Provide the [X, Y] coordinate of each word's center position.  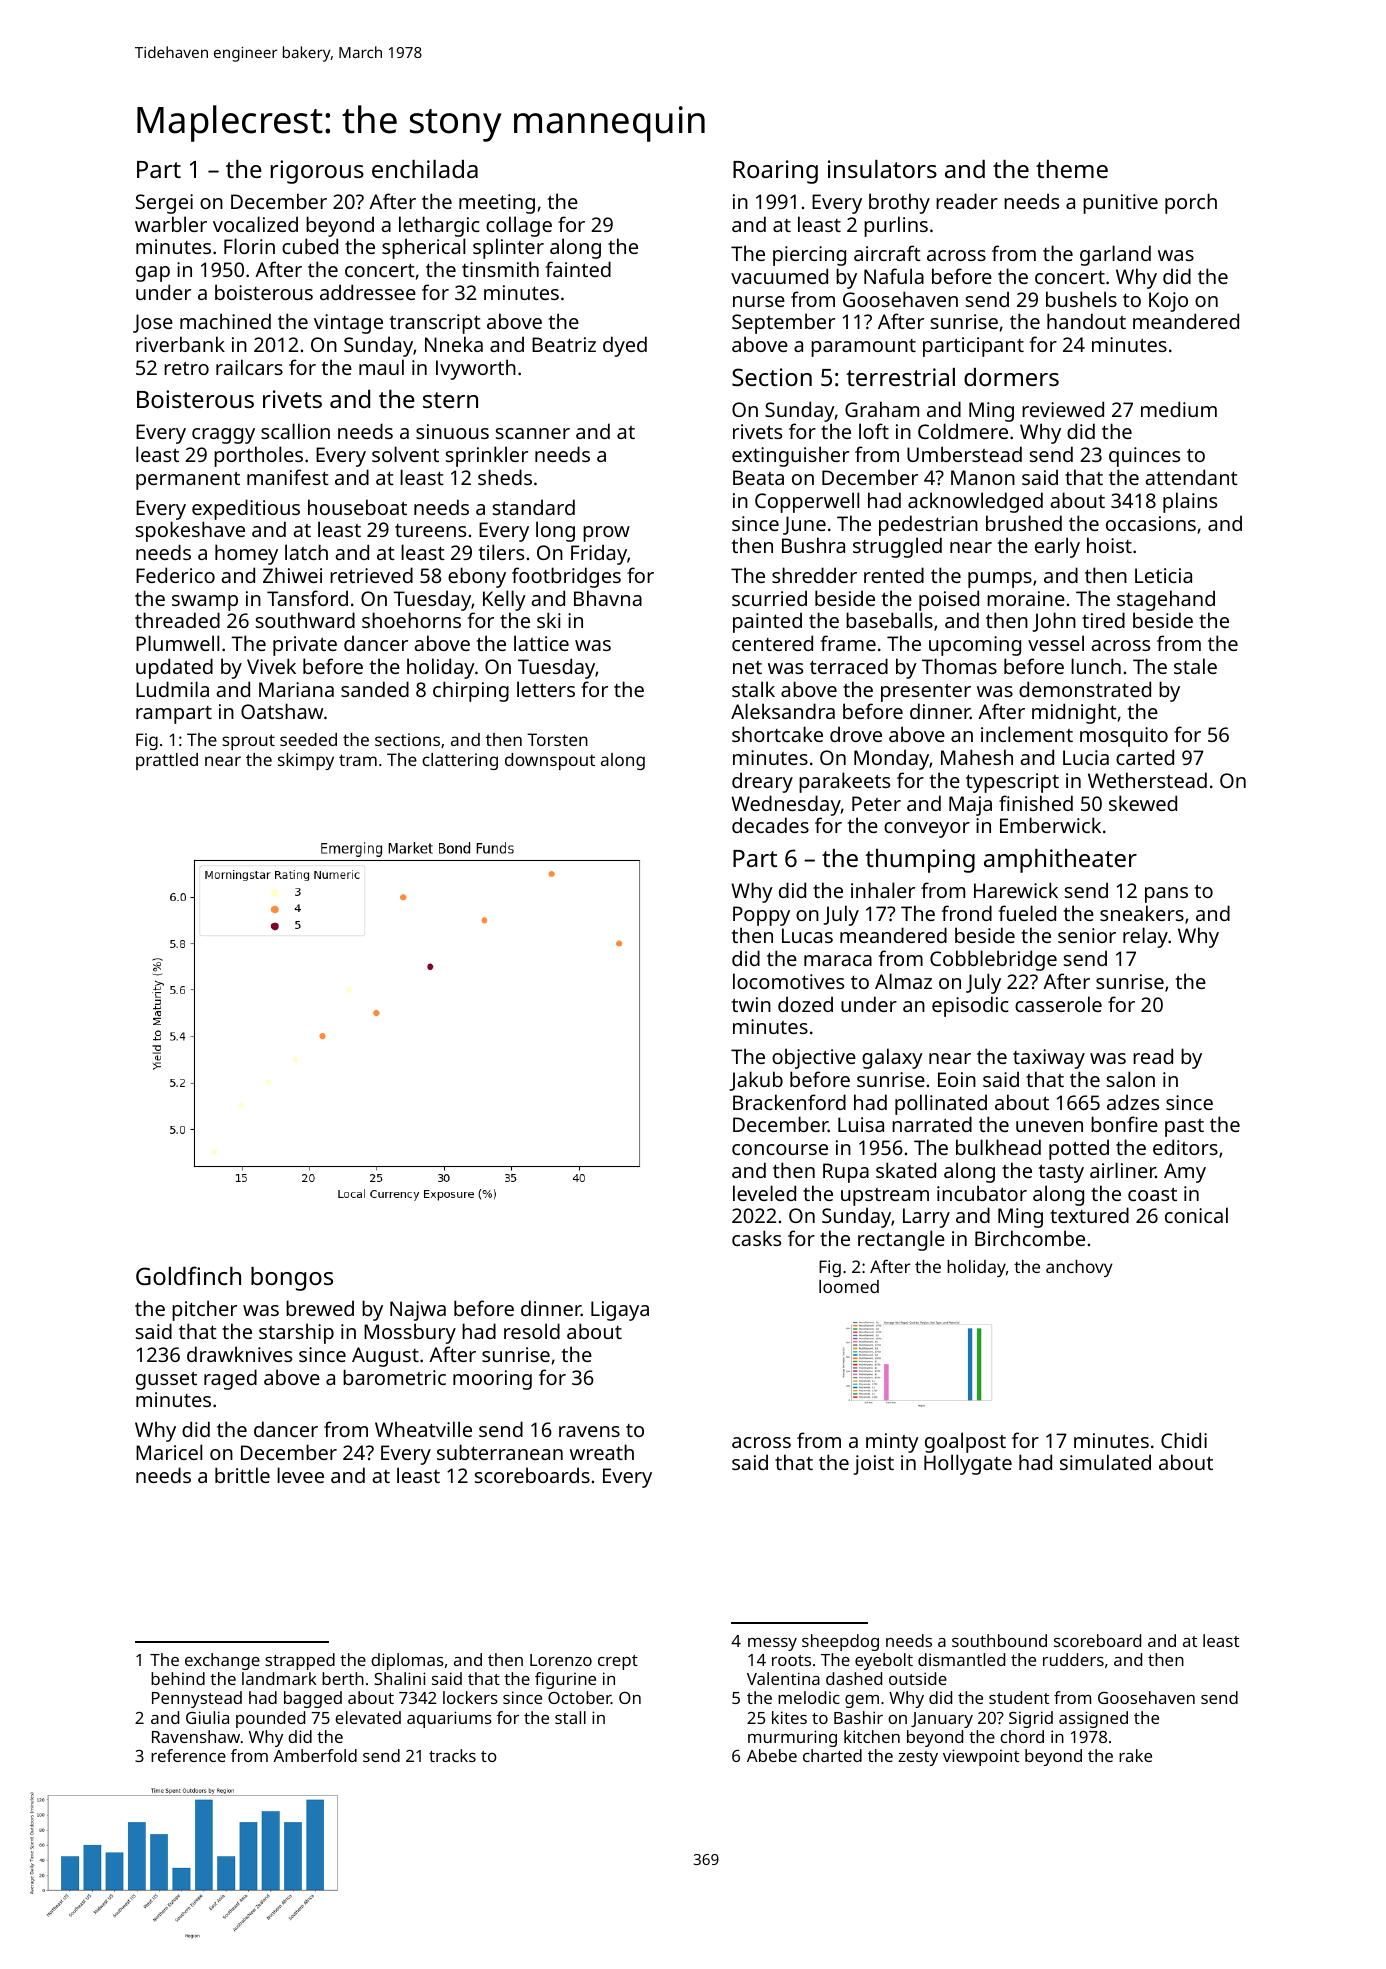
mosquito [1124, 737]
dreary [762, 782]
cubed [310, 246]
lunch [1096, 666]
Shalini [400, 1678]
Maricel [169, 1452]
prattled [167, 761]
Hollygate [968, 1464]
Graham [882, 409]
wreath [602, 1452]
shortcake [777, 734]
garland [1115, 255]
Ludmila [172, 689]
